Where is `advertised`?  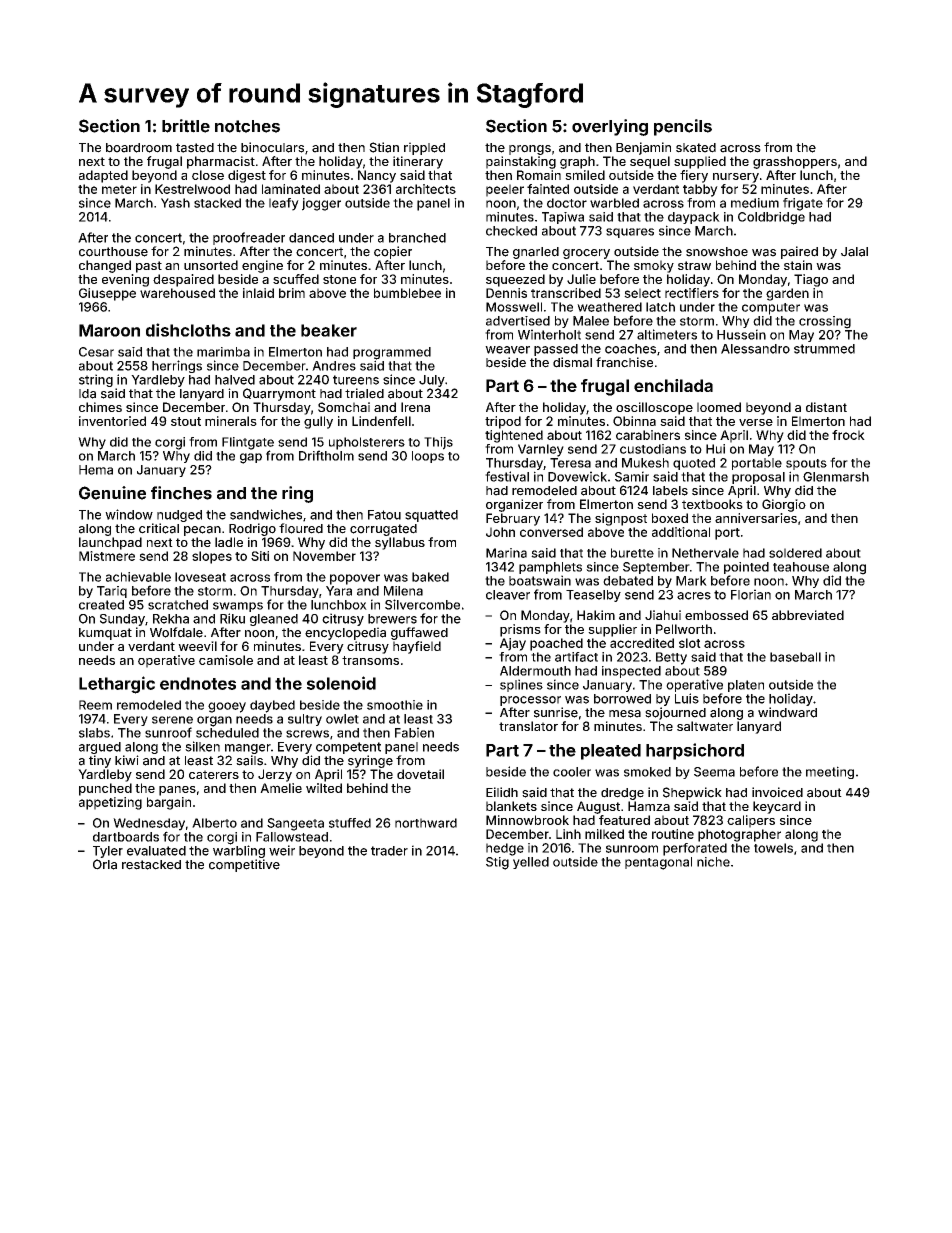 advertised is located at coordinates (518, 321).
